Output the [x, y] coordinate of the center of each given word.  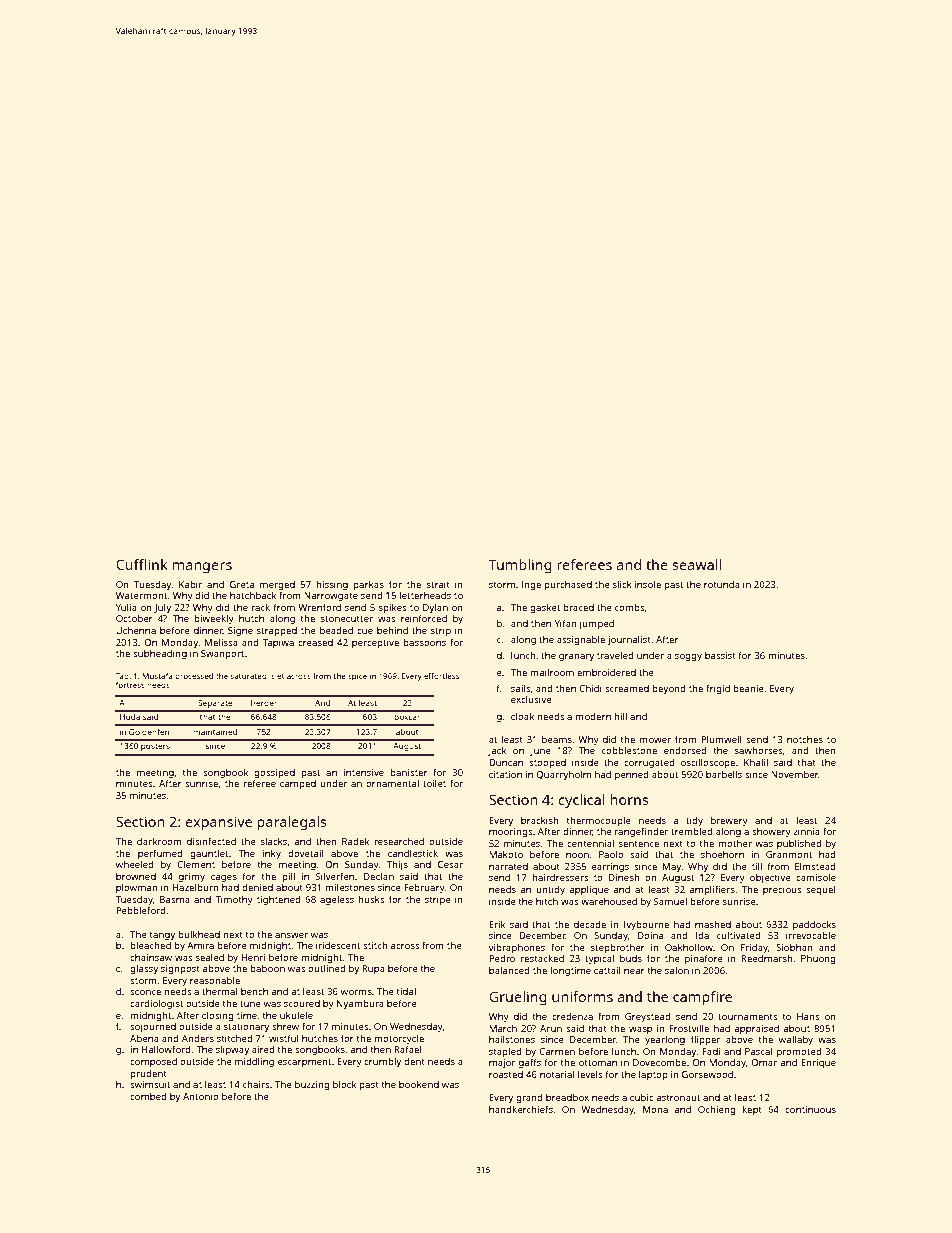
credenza [572, 1016]
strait [438, 584]
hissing [332, 586]
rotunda [722, 584]
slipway [232, 1050]
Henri [253, 957]
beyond [669, 689]
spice [357, 677]
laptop [653, 1075]
